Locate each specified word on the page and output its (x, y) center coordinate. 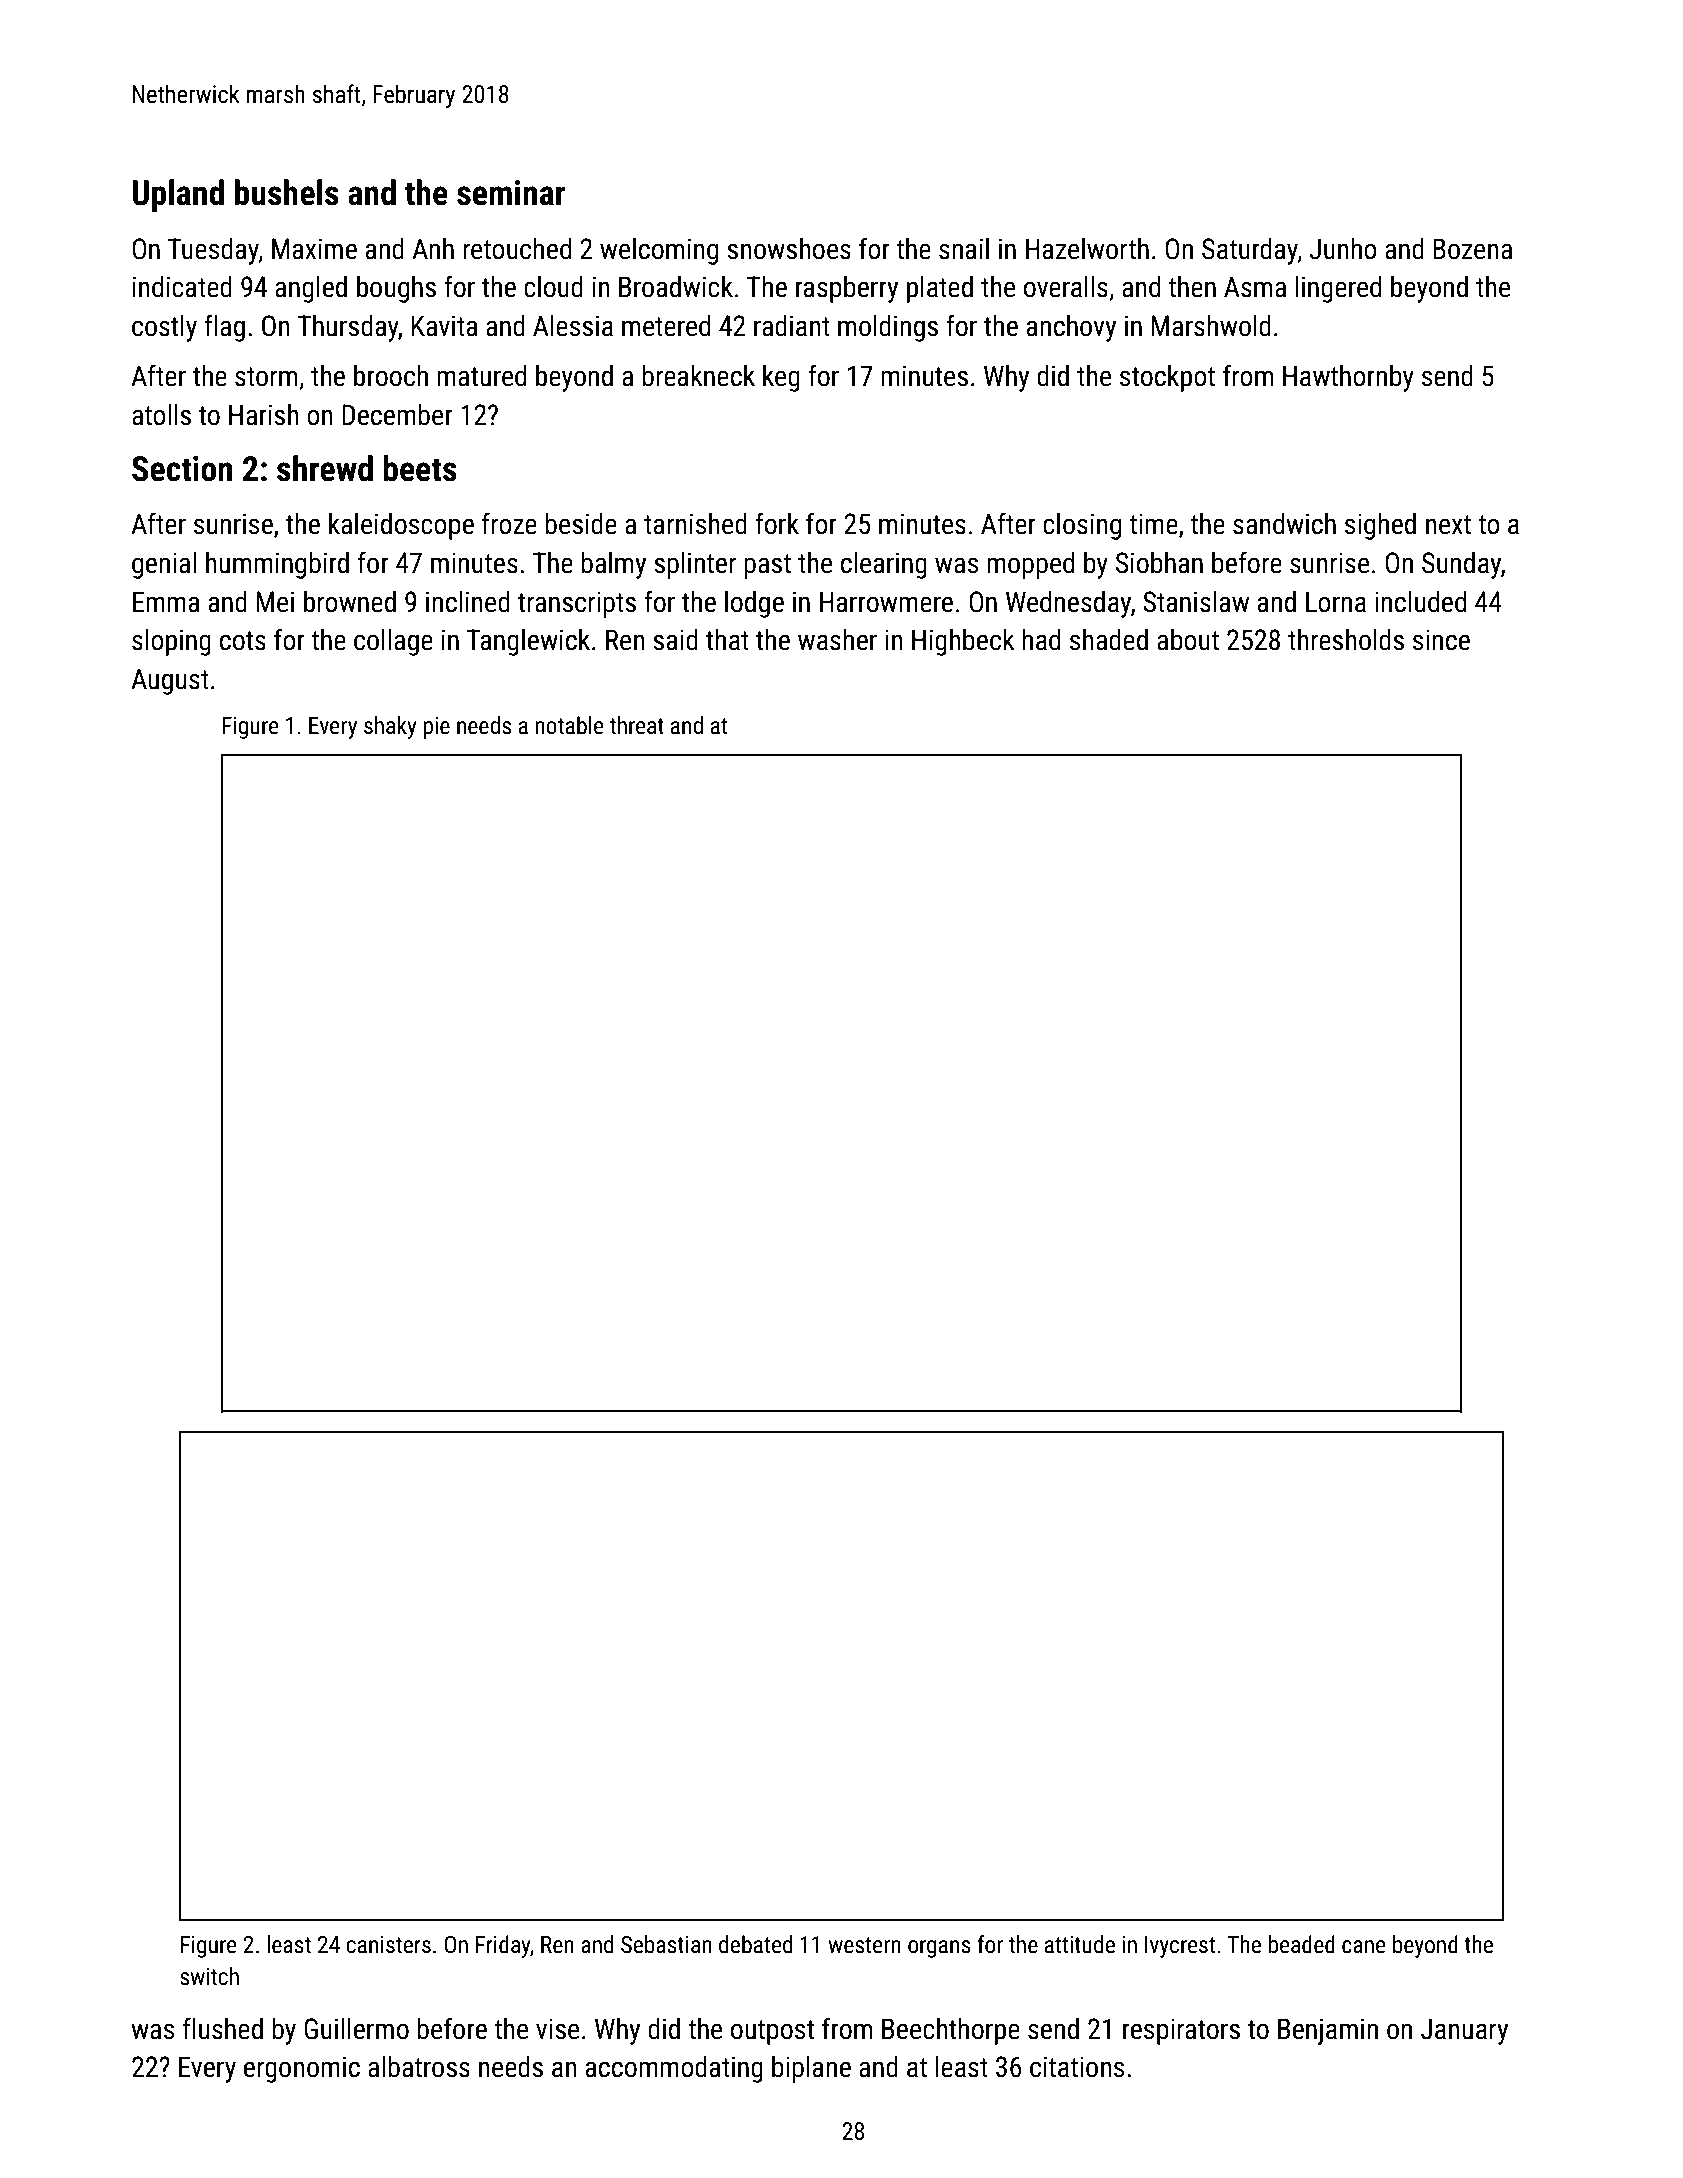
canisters (388, 1945)
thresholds (1346, 640)
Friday (503, 1946)
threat (637, 725)
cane (1364, 1947)
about (1188, 640)
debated (755, 1944)
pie (437, 728)
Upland (178, 195)
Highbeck (963, 642)
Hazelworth (1087, 249)
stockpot (1167, 378)
